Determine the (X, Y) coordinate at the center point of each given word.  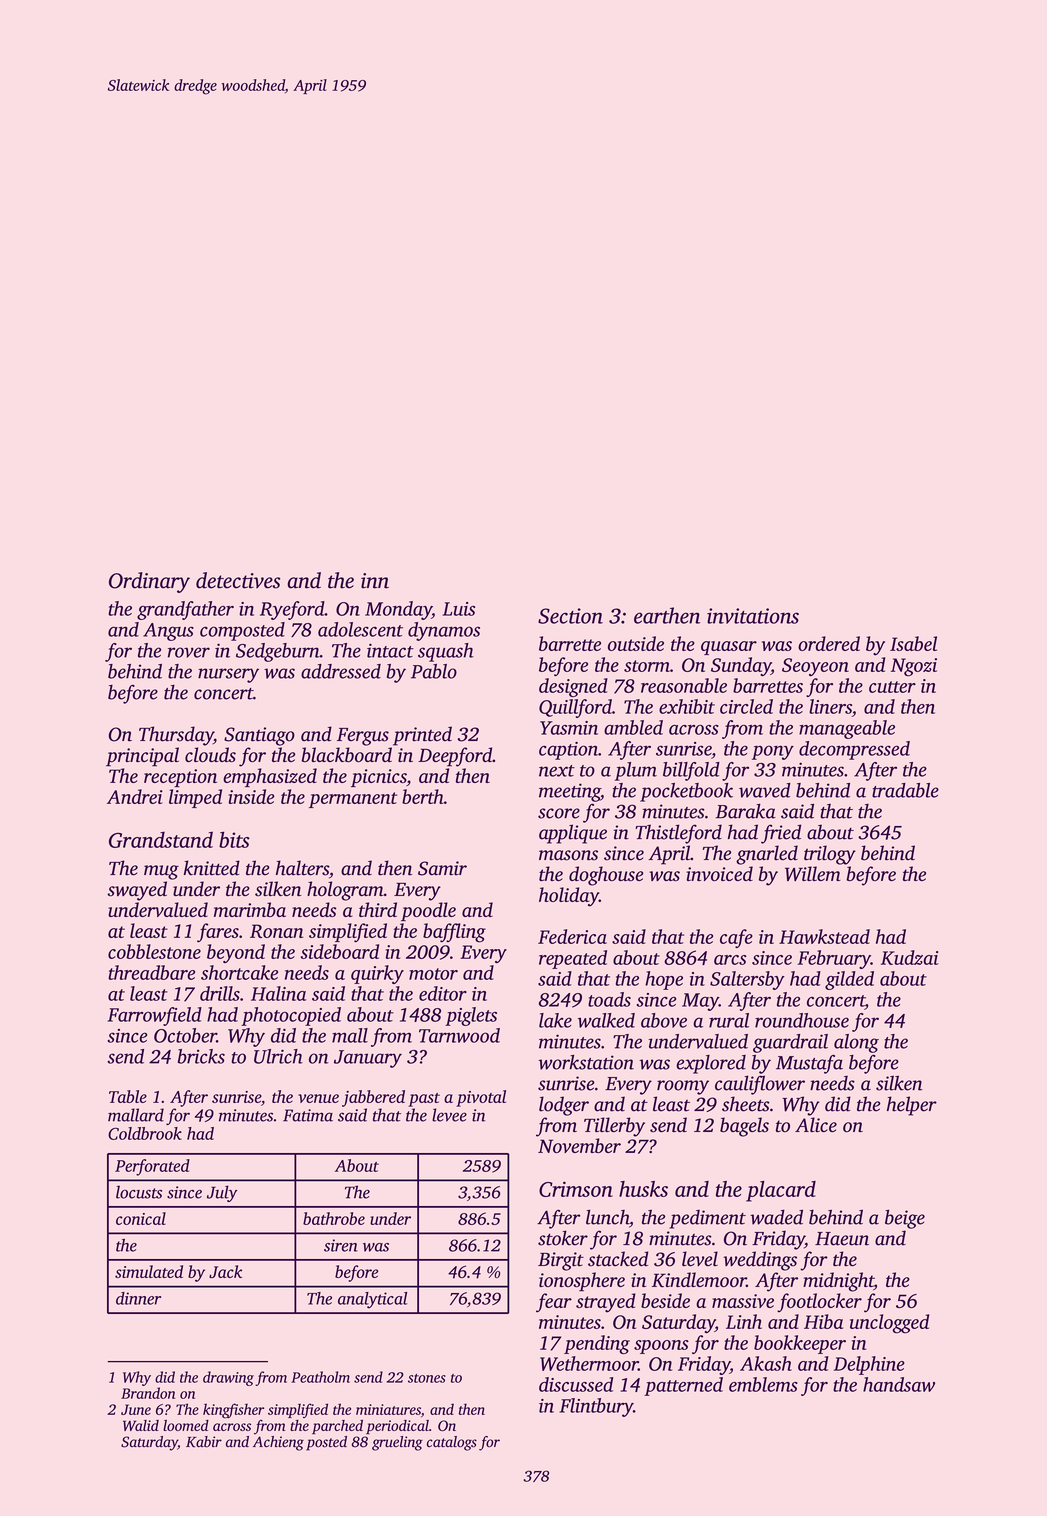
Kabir (204, 1442)
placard (781, 1191)
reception (180, 778)
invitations (753, 616)
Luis (459, 609)
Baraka (746, 811)
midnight (838, 1282)
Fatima (308, 1115)
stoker (563, 1238)
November (579, 1145)
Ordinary (149, 582)
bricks (201, 1056)
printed (422, 736)
